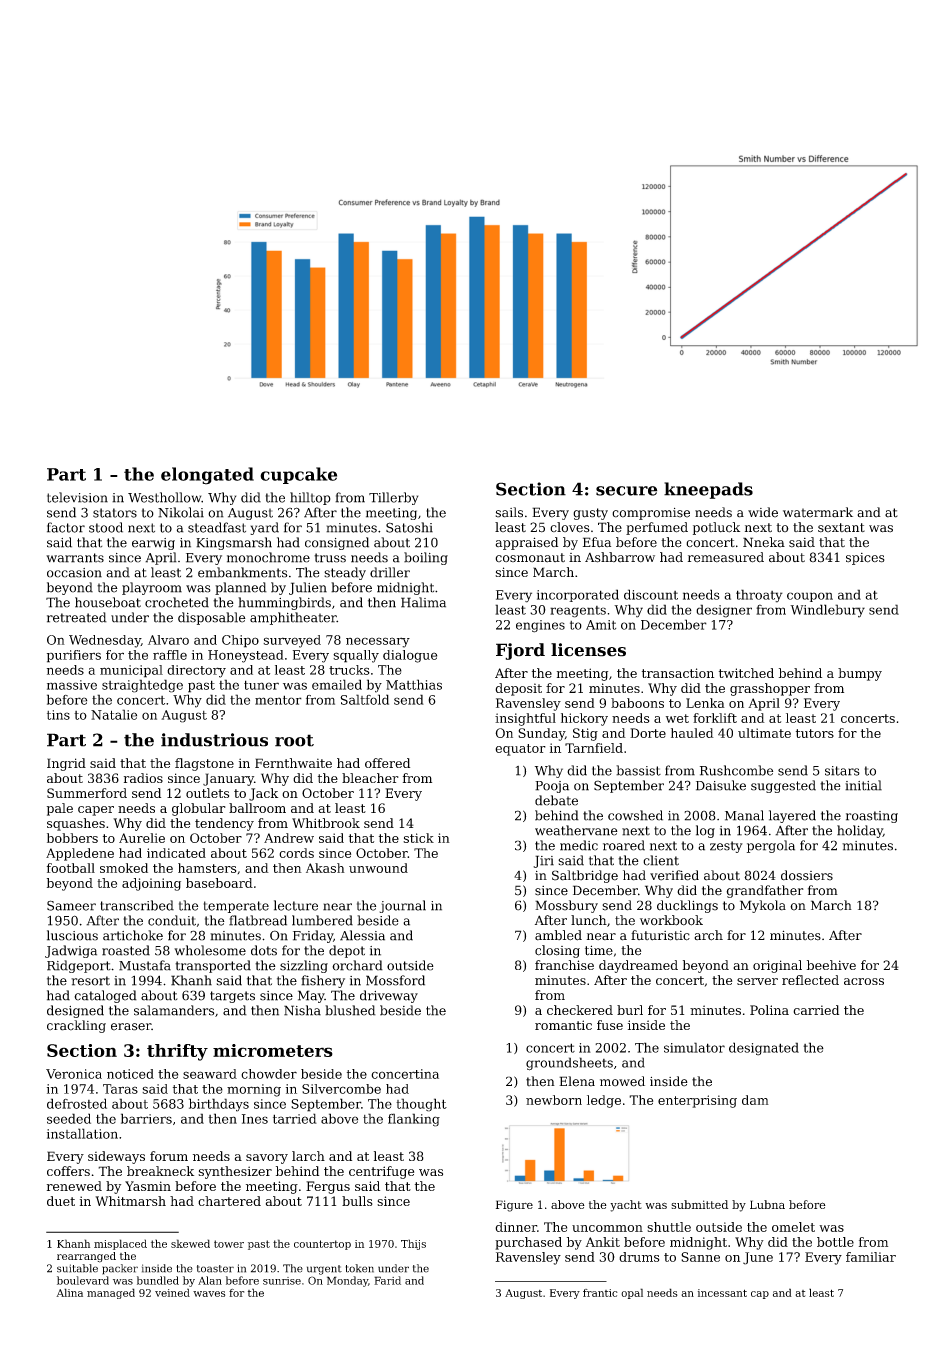  I want to click on tutors, so click(815, 733).
